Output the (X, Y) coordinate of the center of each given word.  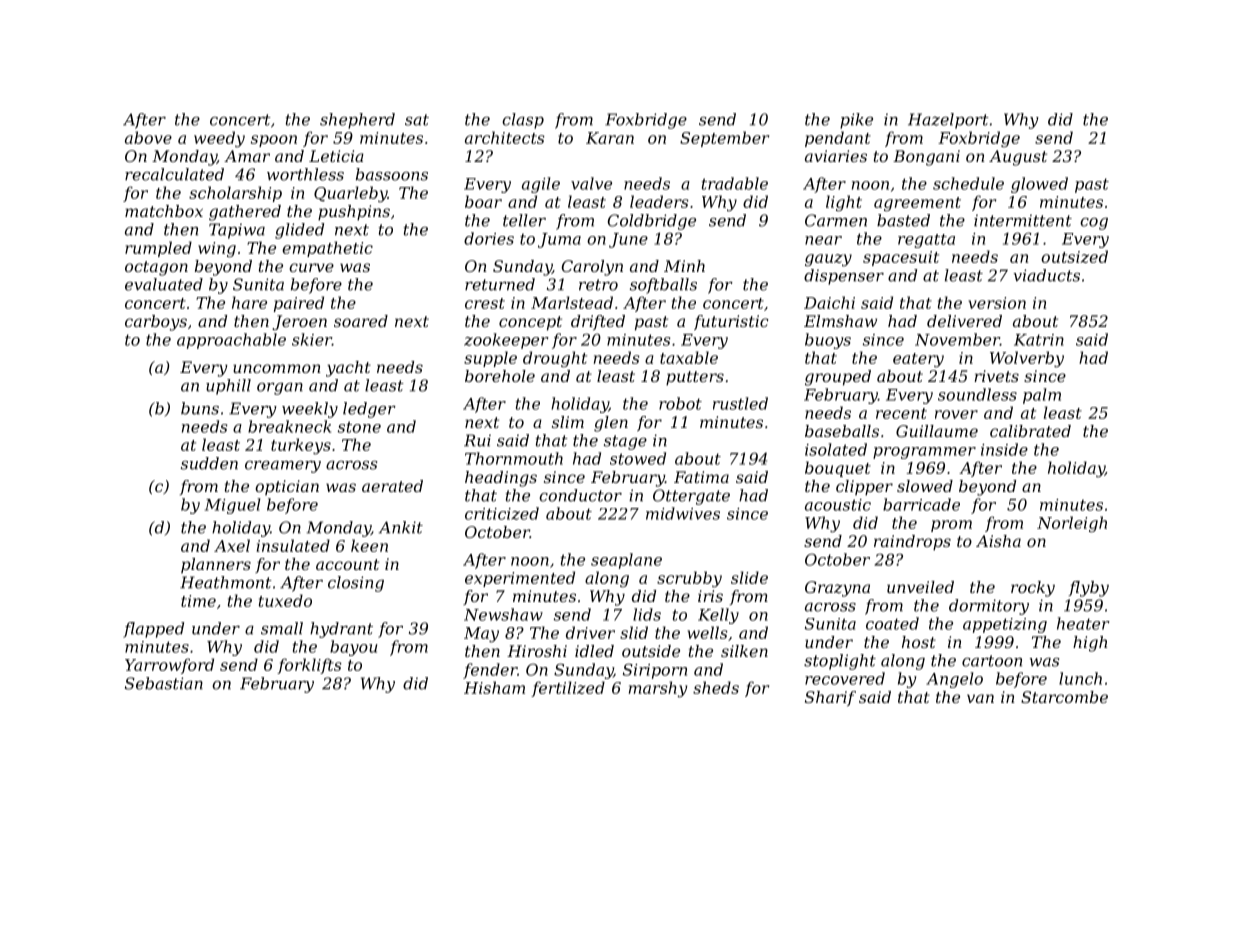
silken (744, 651)
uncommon (277, 368)
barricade (921, 504)
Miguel (232, 506)
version (997, 303)
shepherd (357, 121)
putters (695, 378)
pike (856, 121)
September (724, 139)
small (282, 628)
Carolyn (592, 268)
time (198, 601)
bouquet (838, 469)
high (1090, 644)
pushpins (354, 213)
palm (1042, 396)
